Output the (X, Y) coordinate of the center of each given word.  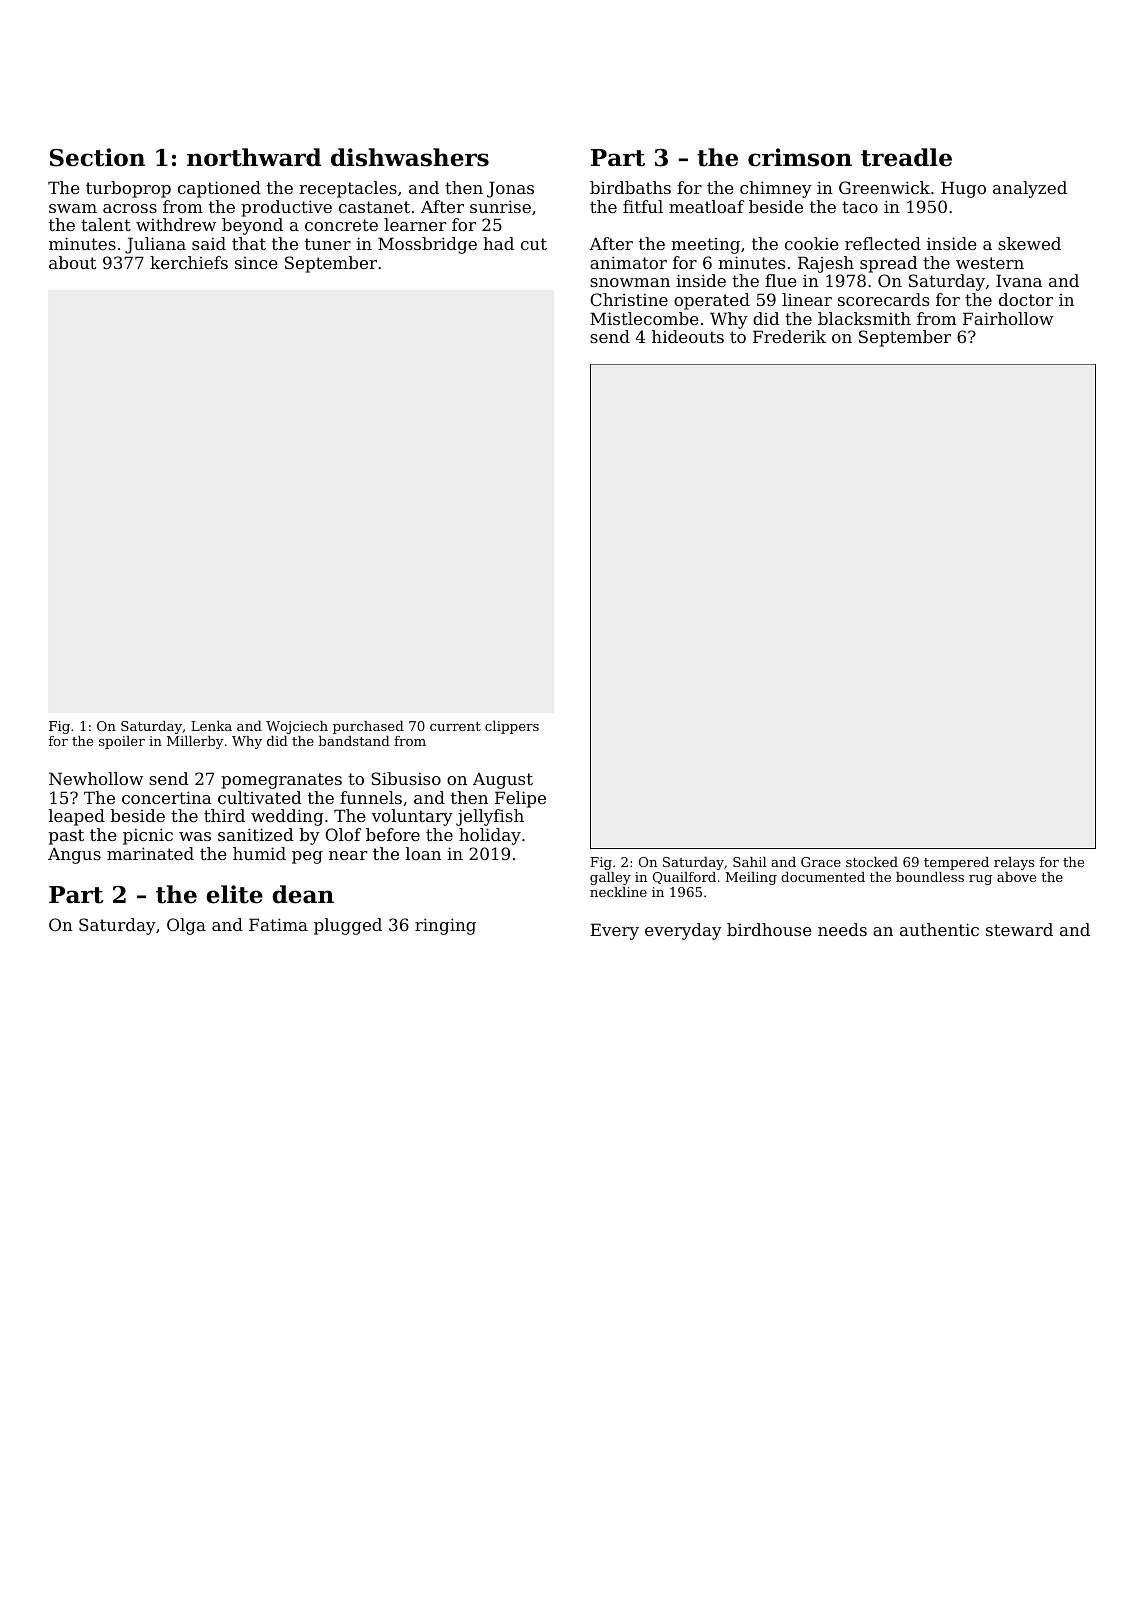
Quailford (684, 878)
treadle (906, 157)
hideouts (688, 336)
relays (1014, 863)
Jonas (510, 189)
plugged (348, 926)
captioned (219, 189)
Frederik (789, 336)
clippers (512, 727)
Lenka (211, 726)
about (73, 262)
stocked (872, 862)
